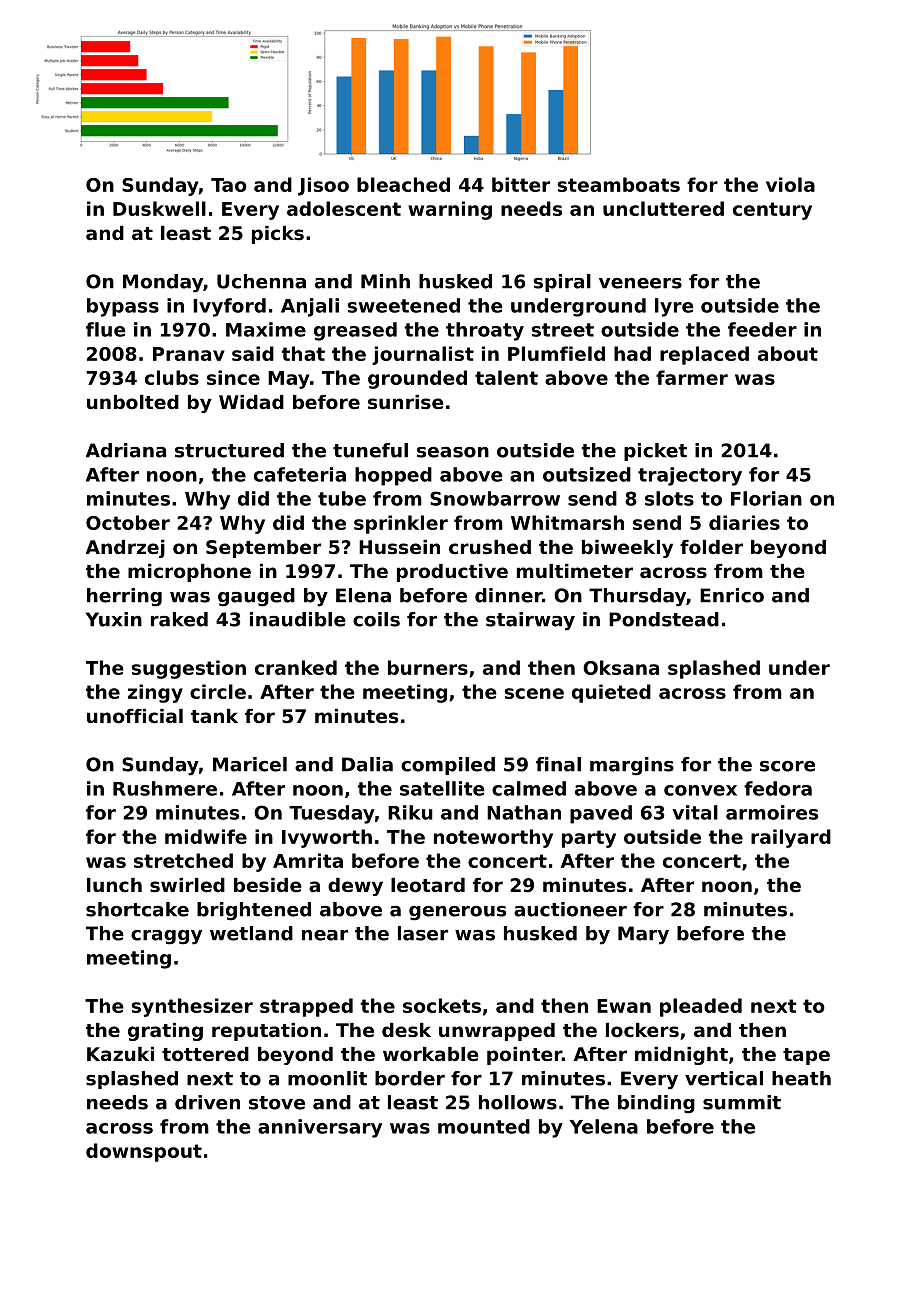  Describe the element at coordinates (508, 595) in the page. I see `dinner` at that location.
